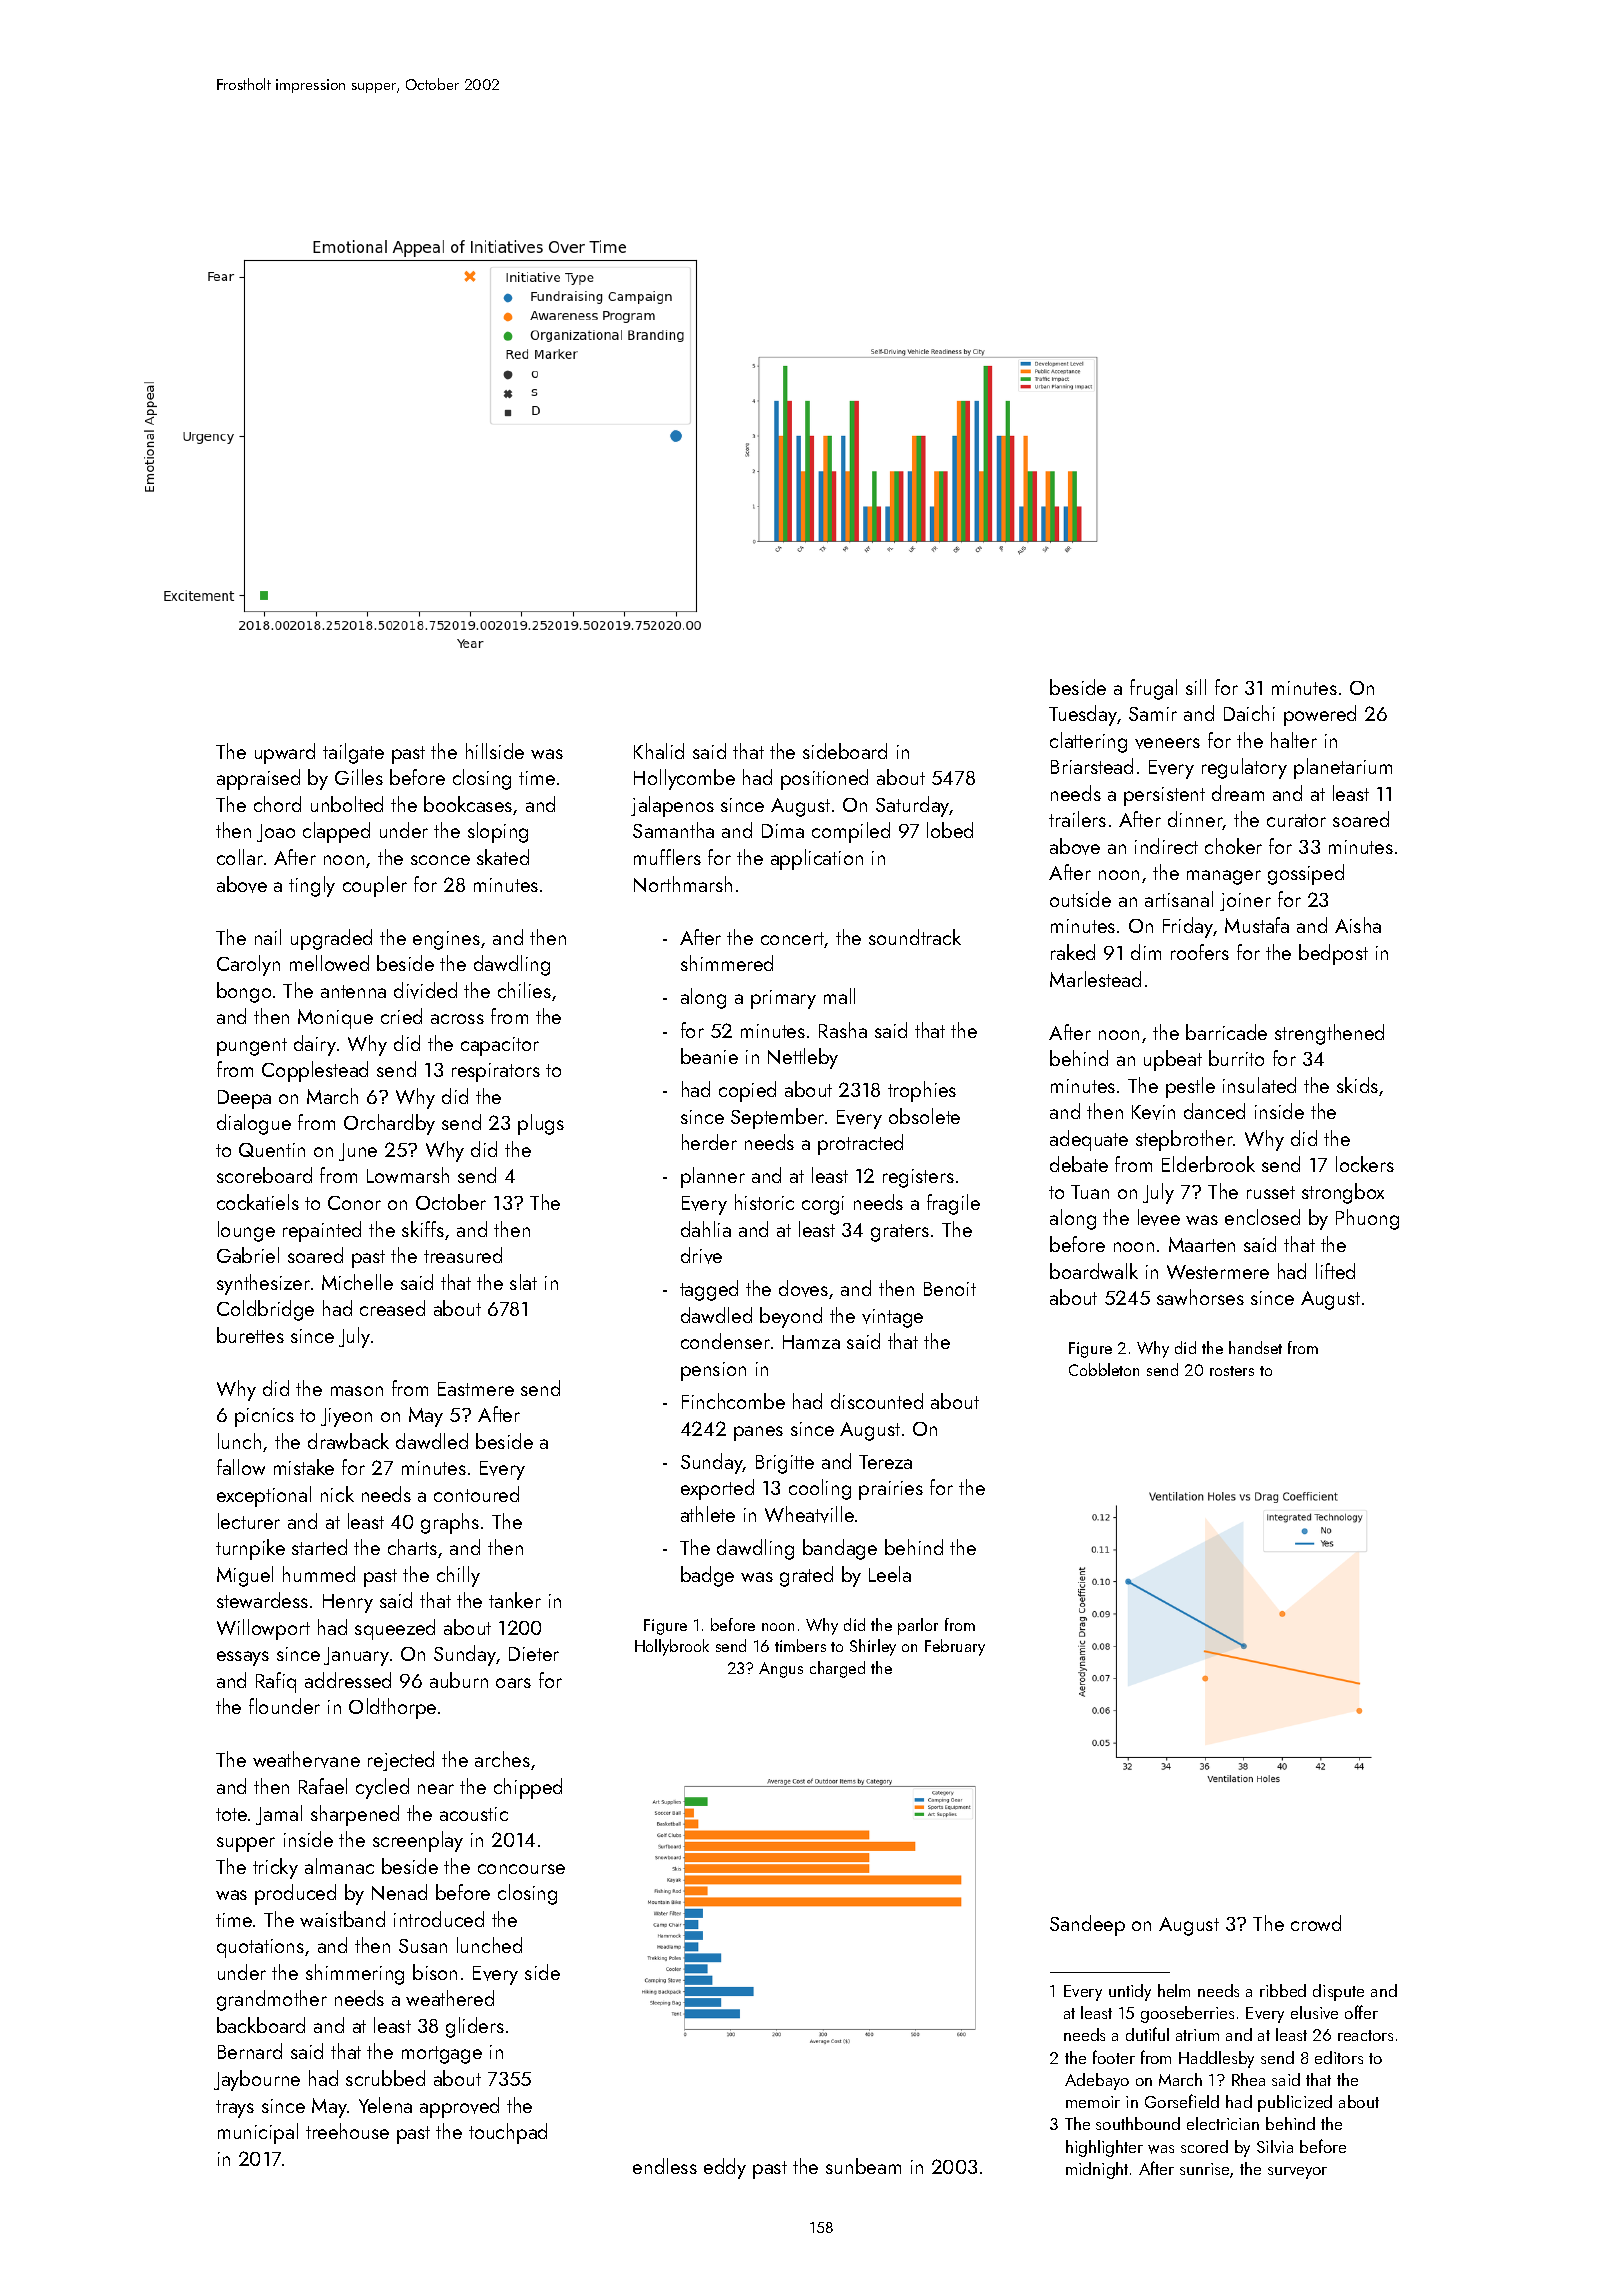  I want to click on bandage, so click(840, 1549).
